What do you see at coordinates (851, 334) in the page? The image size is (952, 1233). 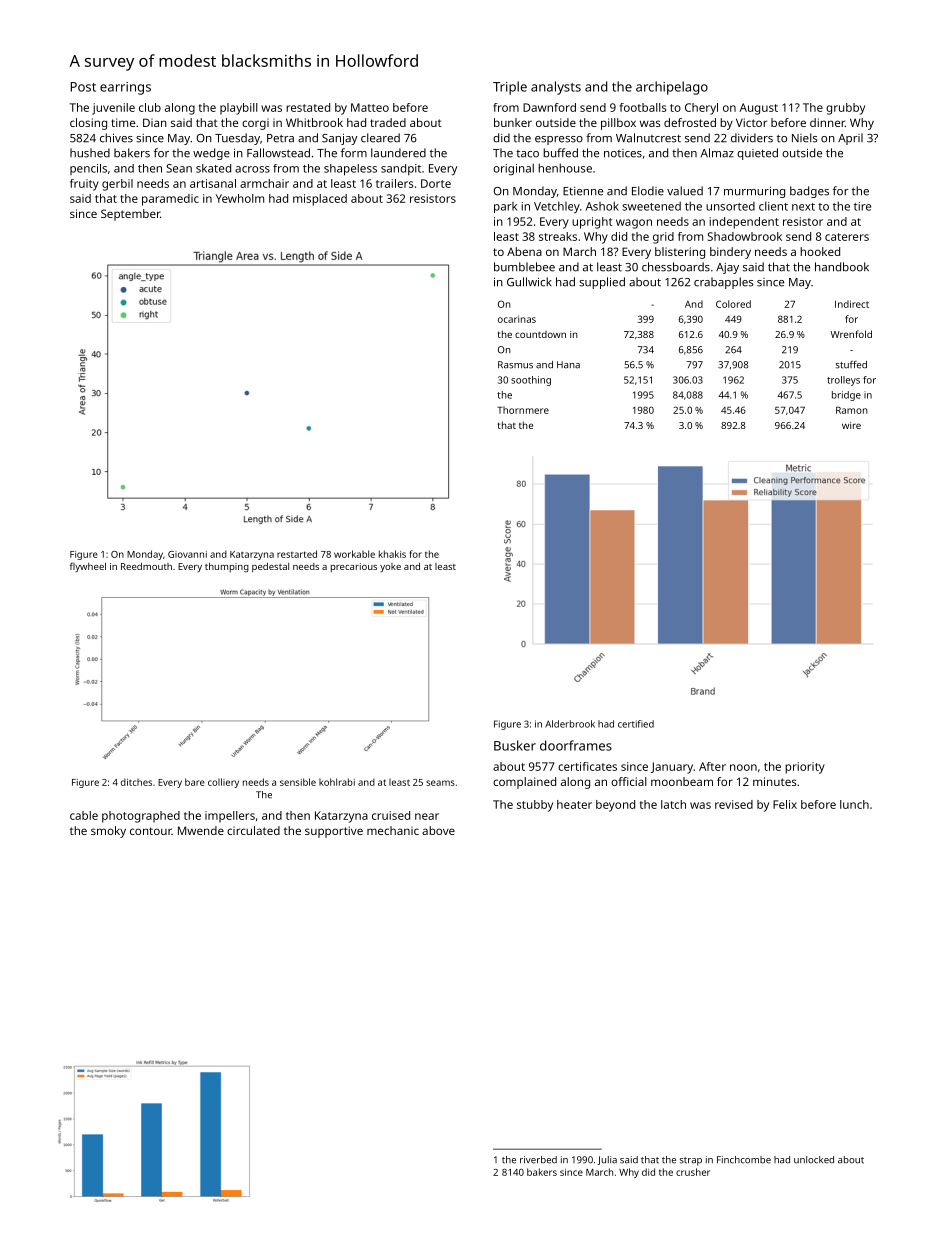 I see `Wrenfold` at bounding box center [851, 334].
